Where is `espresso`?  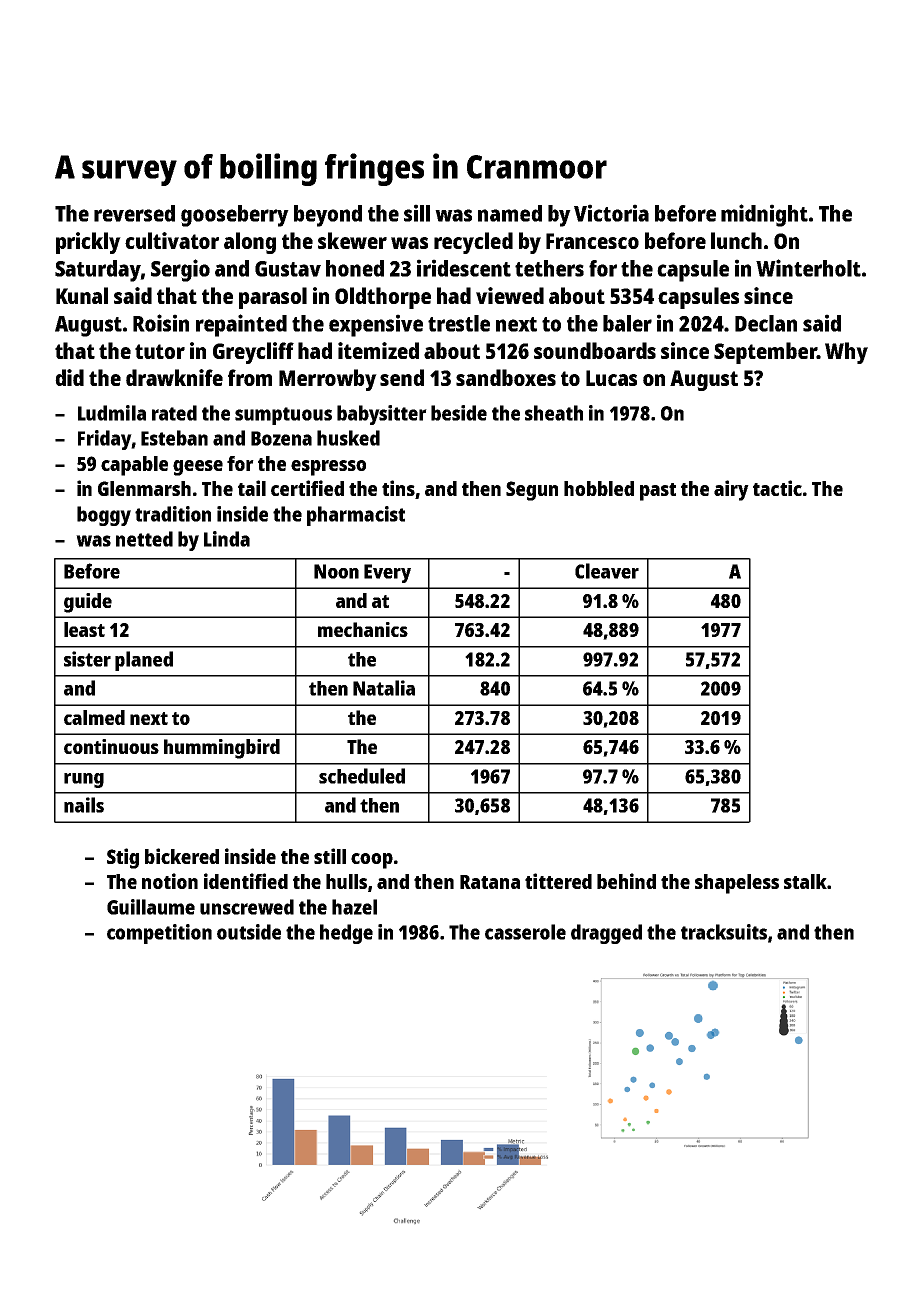
espresso is located at coordinates (328, 468).
